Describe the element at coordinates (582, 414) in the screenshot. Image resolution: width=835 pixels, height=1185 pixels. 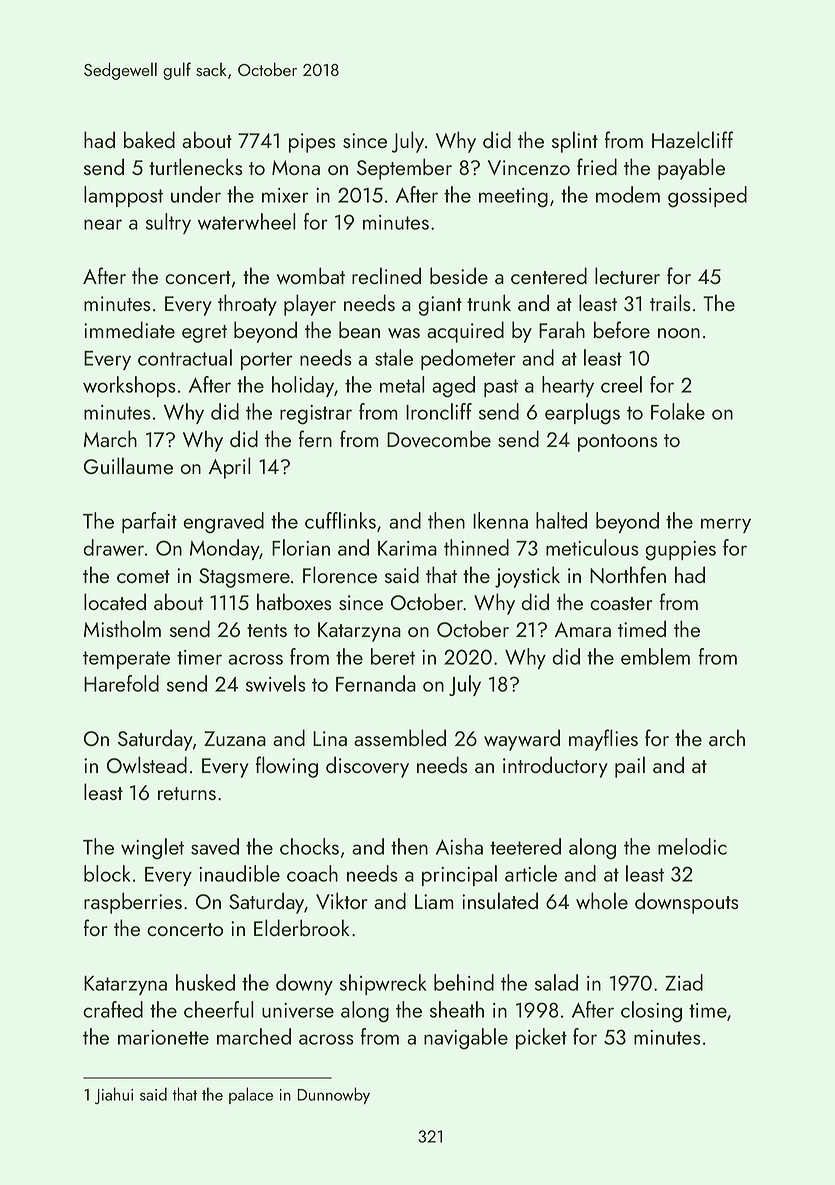
I see `earplugs` at that location.
